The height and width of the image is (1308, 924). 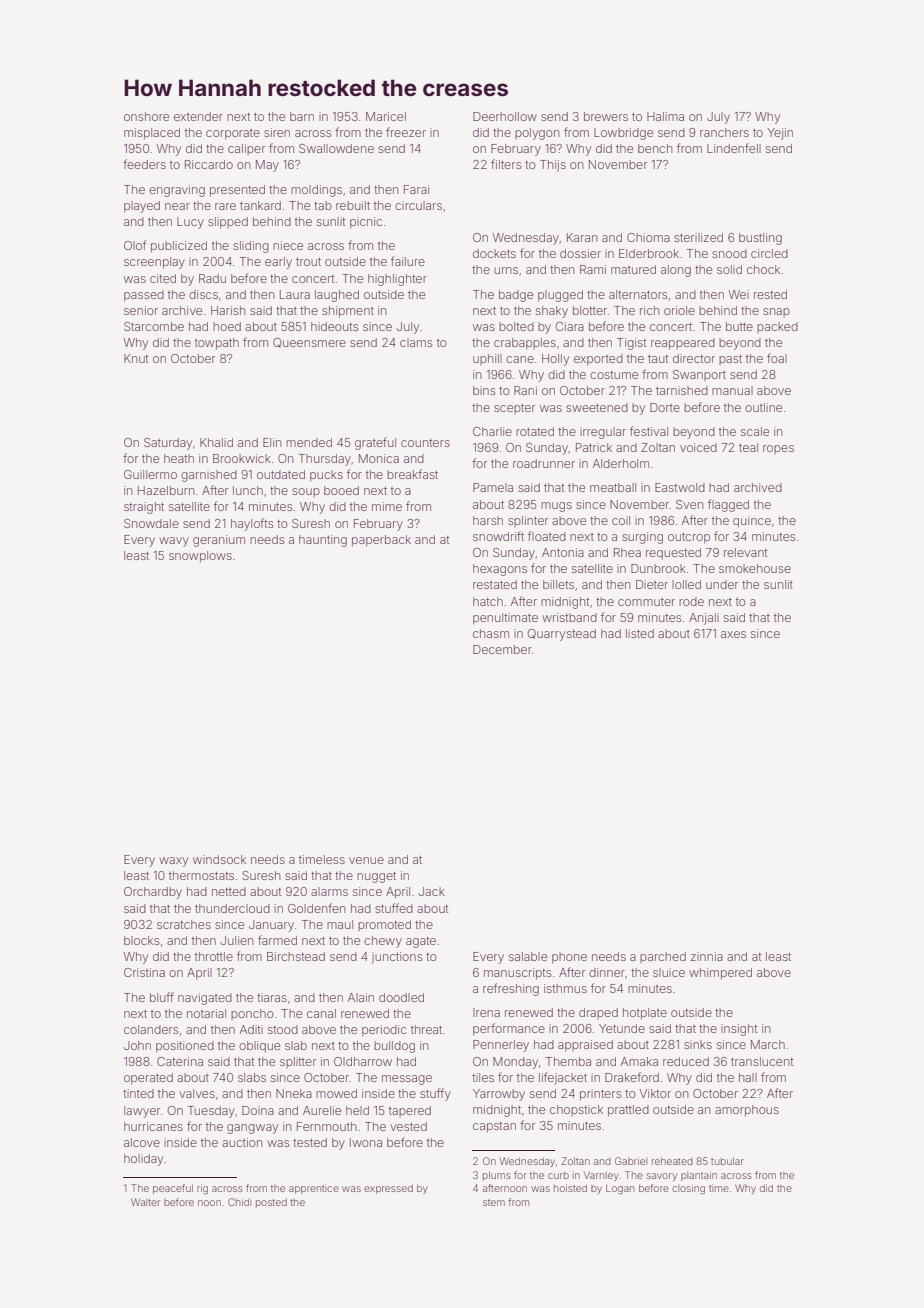 I want to click on Tuesday, so click(x=211, y=1112).
